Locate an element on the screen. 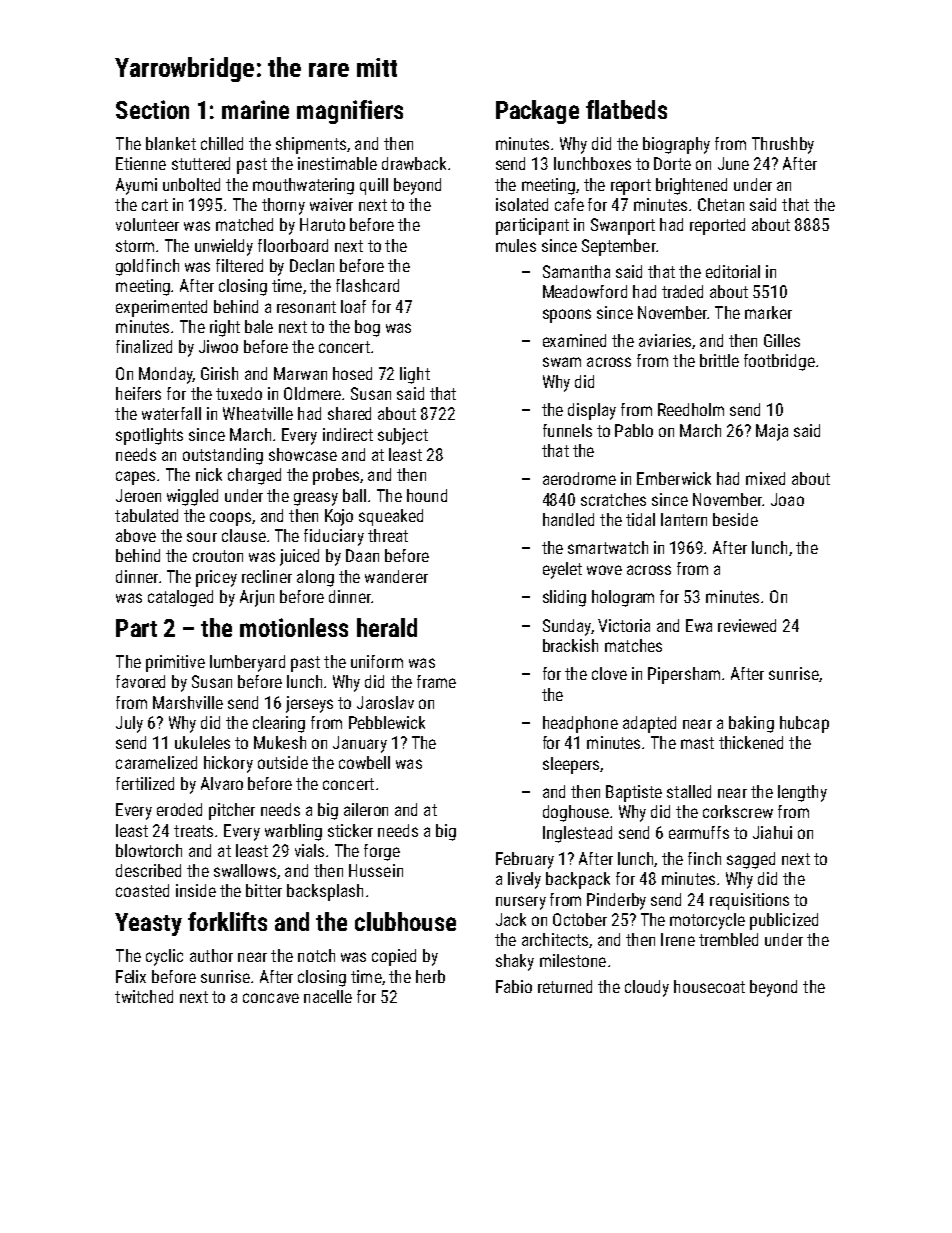 Image resolution: width=952 pixels, height=1233 pixels. aerodrome is located at coordinates (579, 478).
